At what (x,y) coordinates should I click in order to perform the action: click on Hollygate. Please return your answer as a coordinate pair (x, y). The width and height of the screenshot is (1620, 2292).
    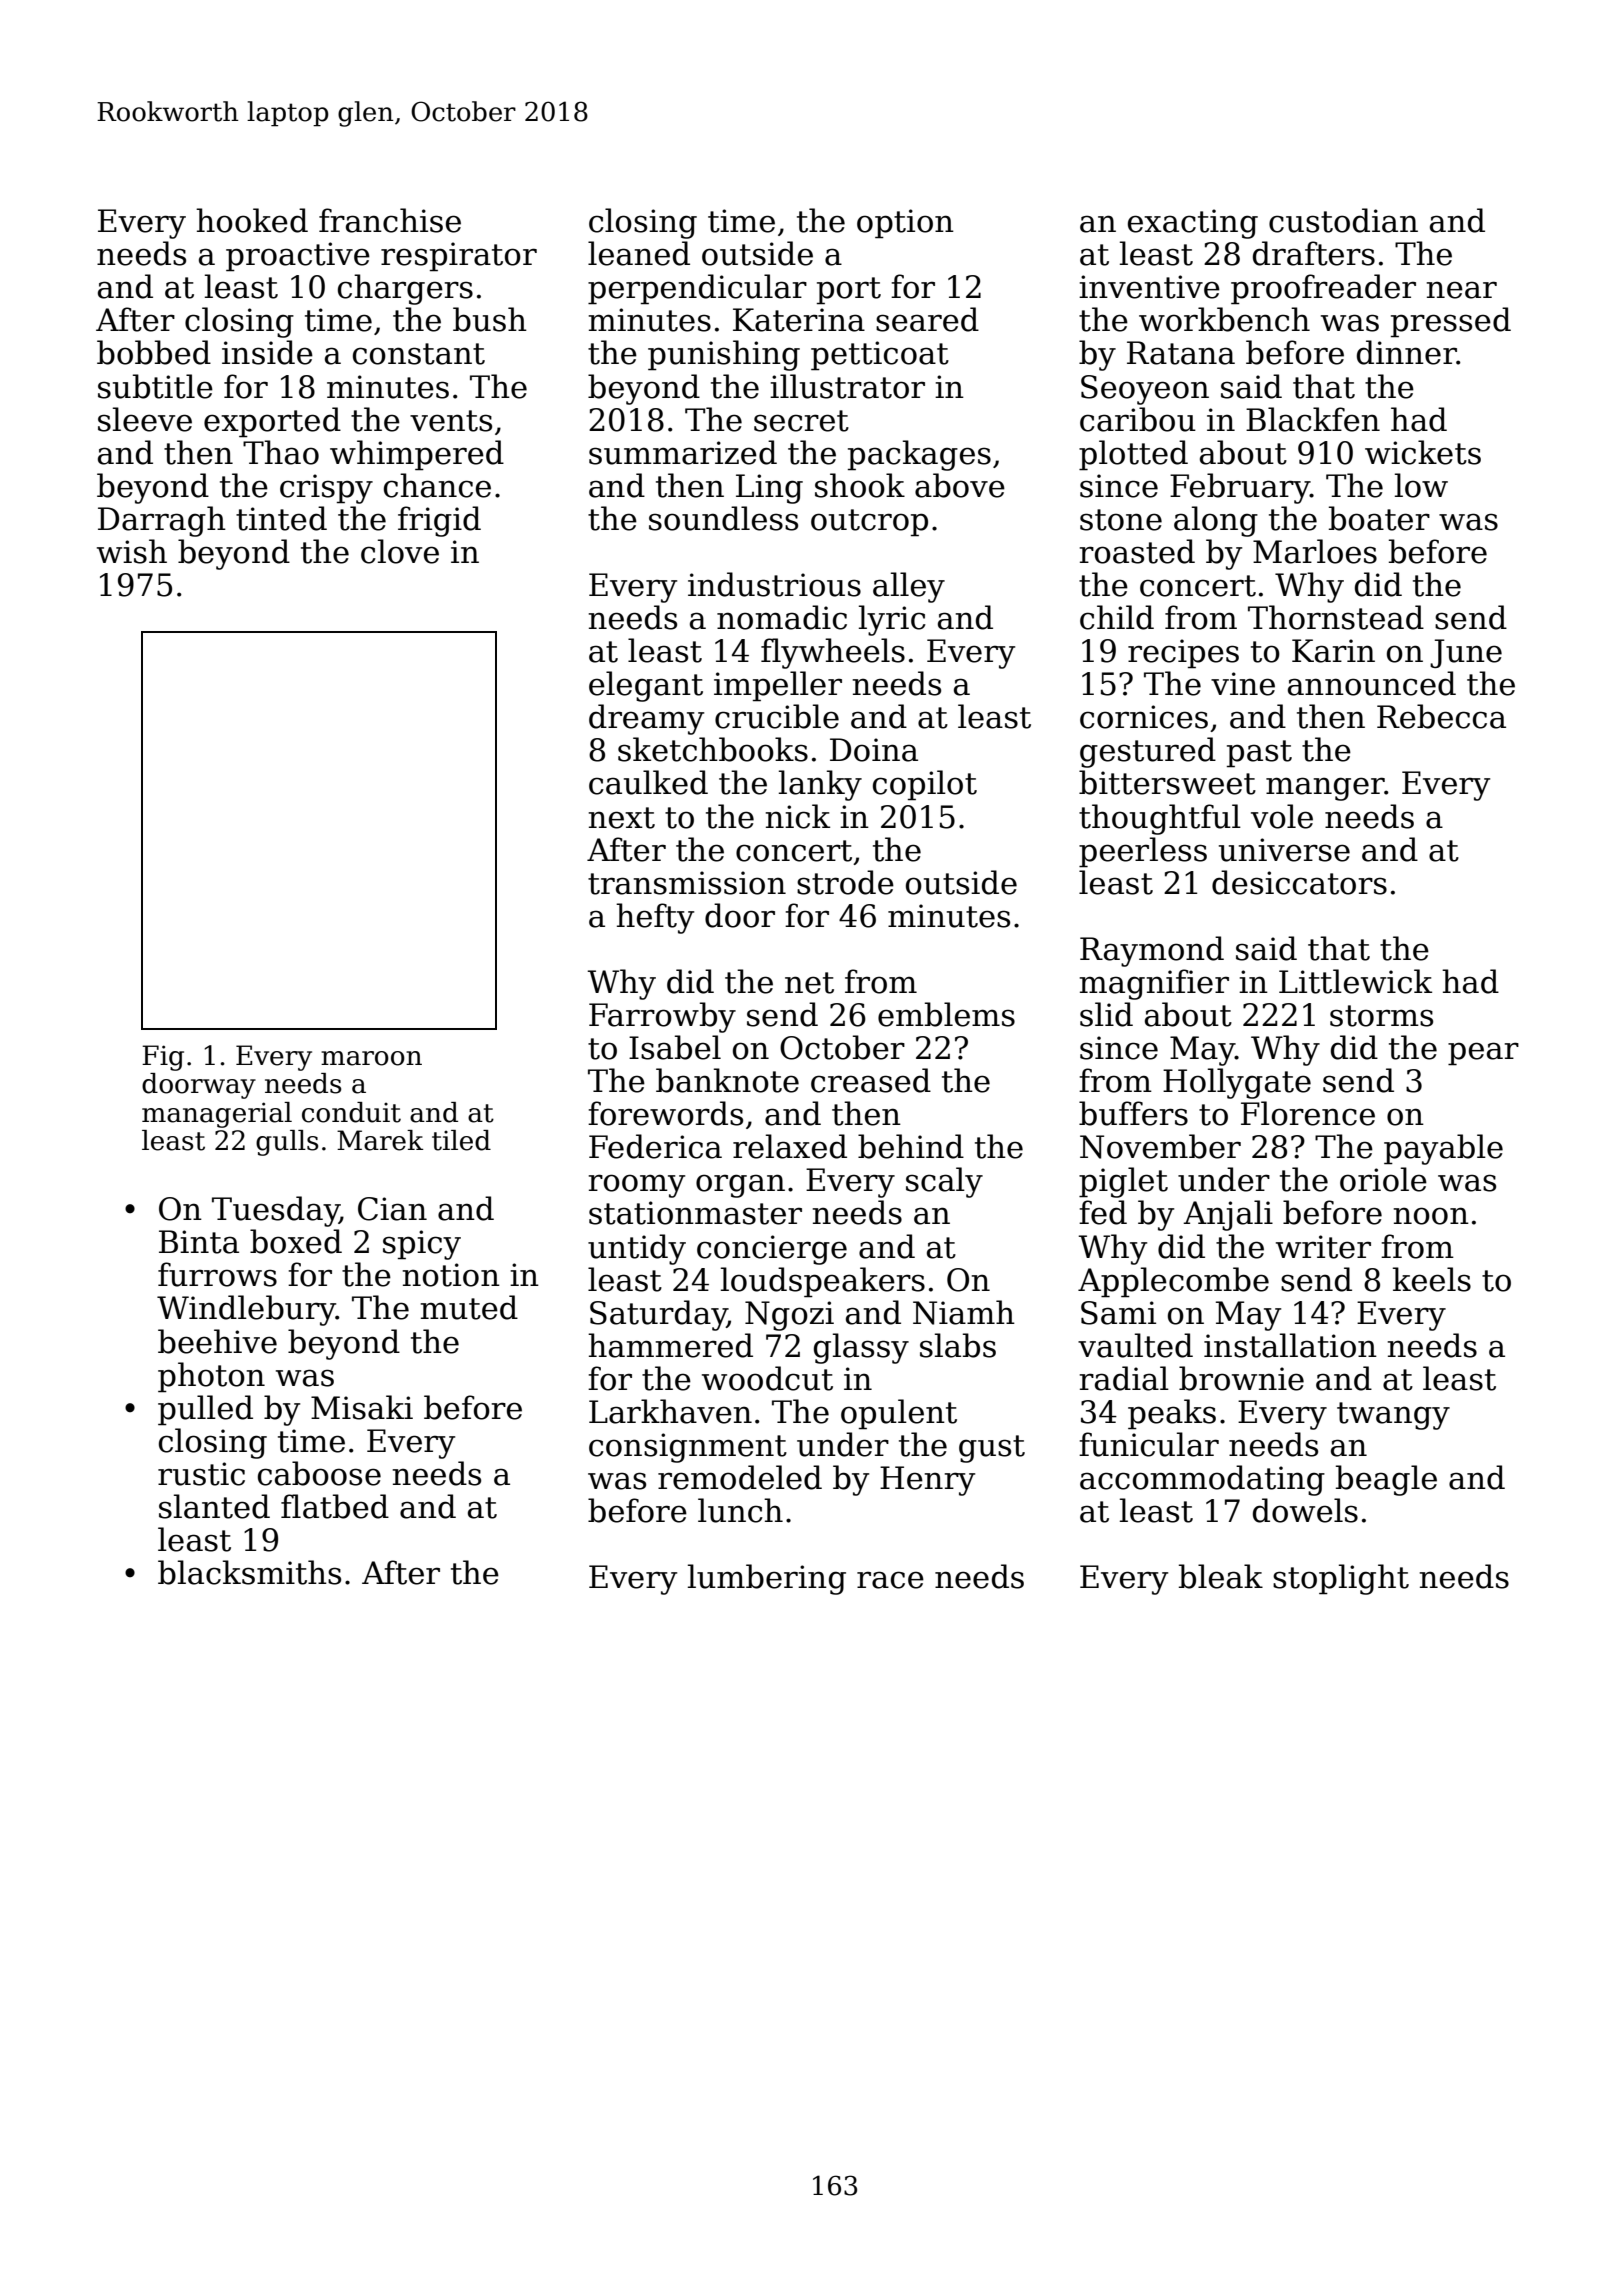
    Looking at the image, I should click on (1237, 1083).
